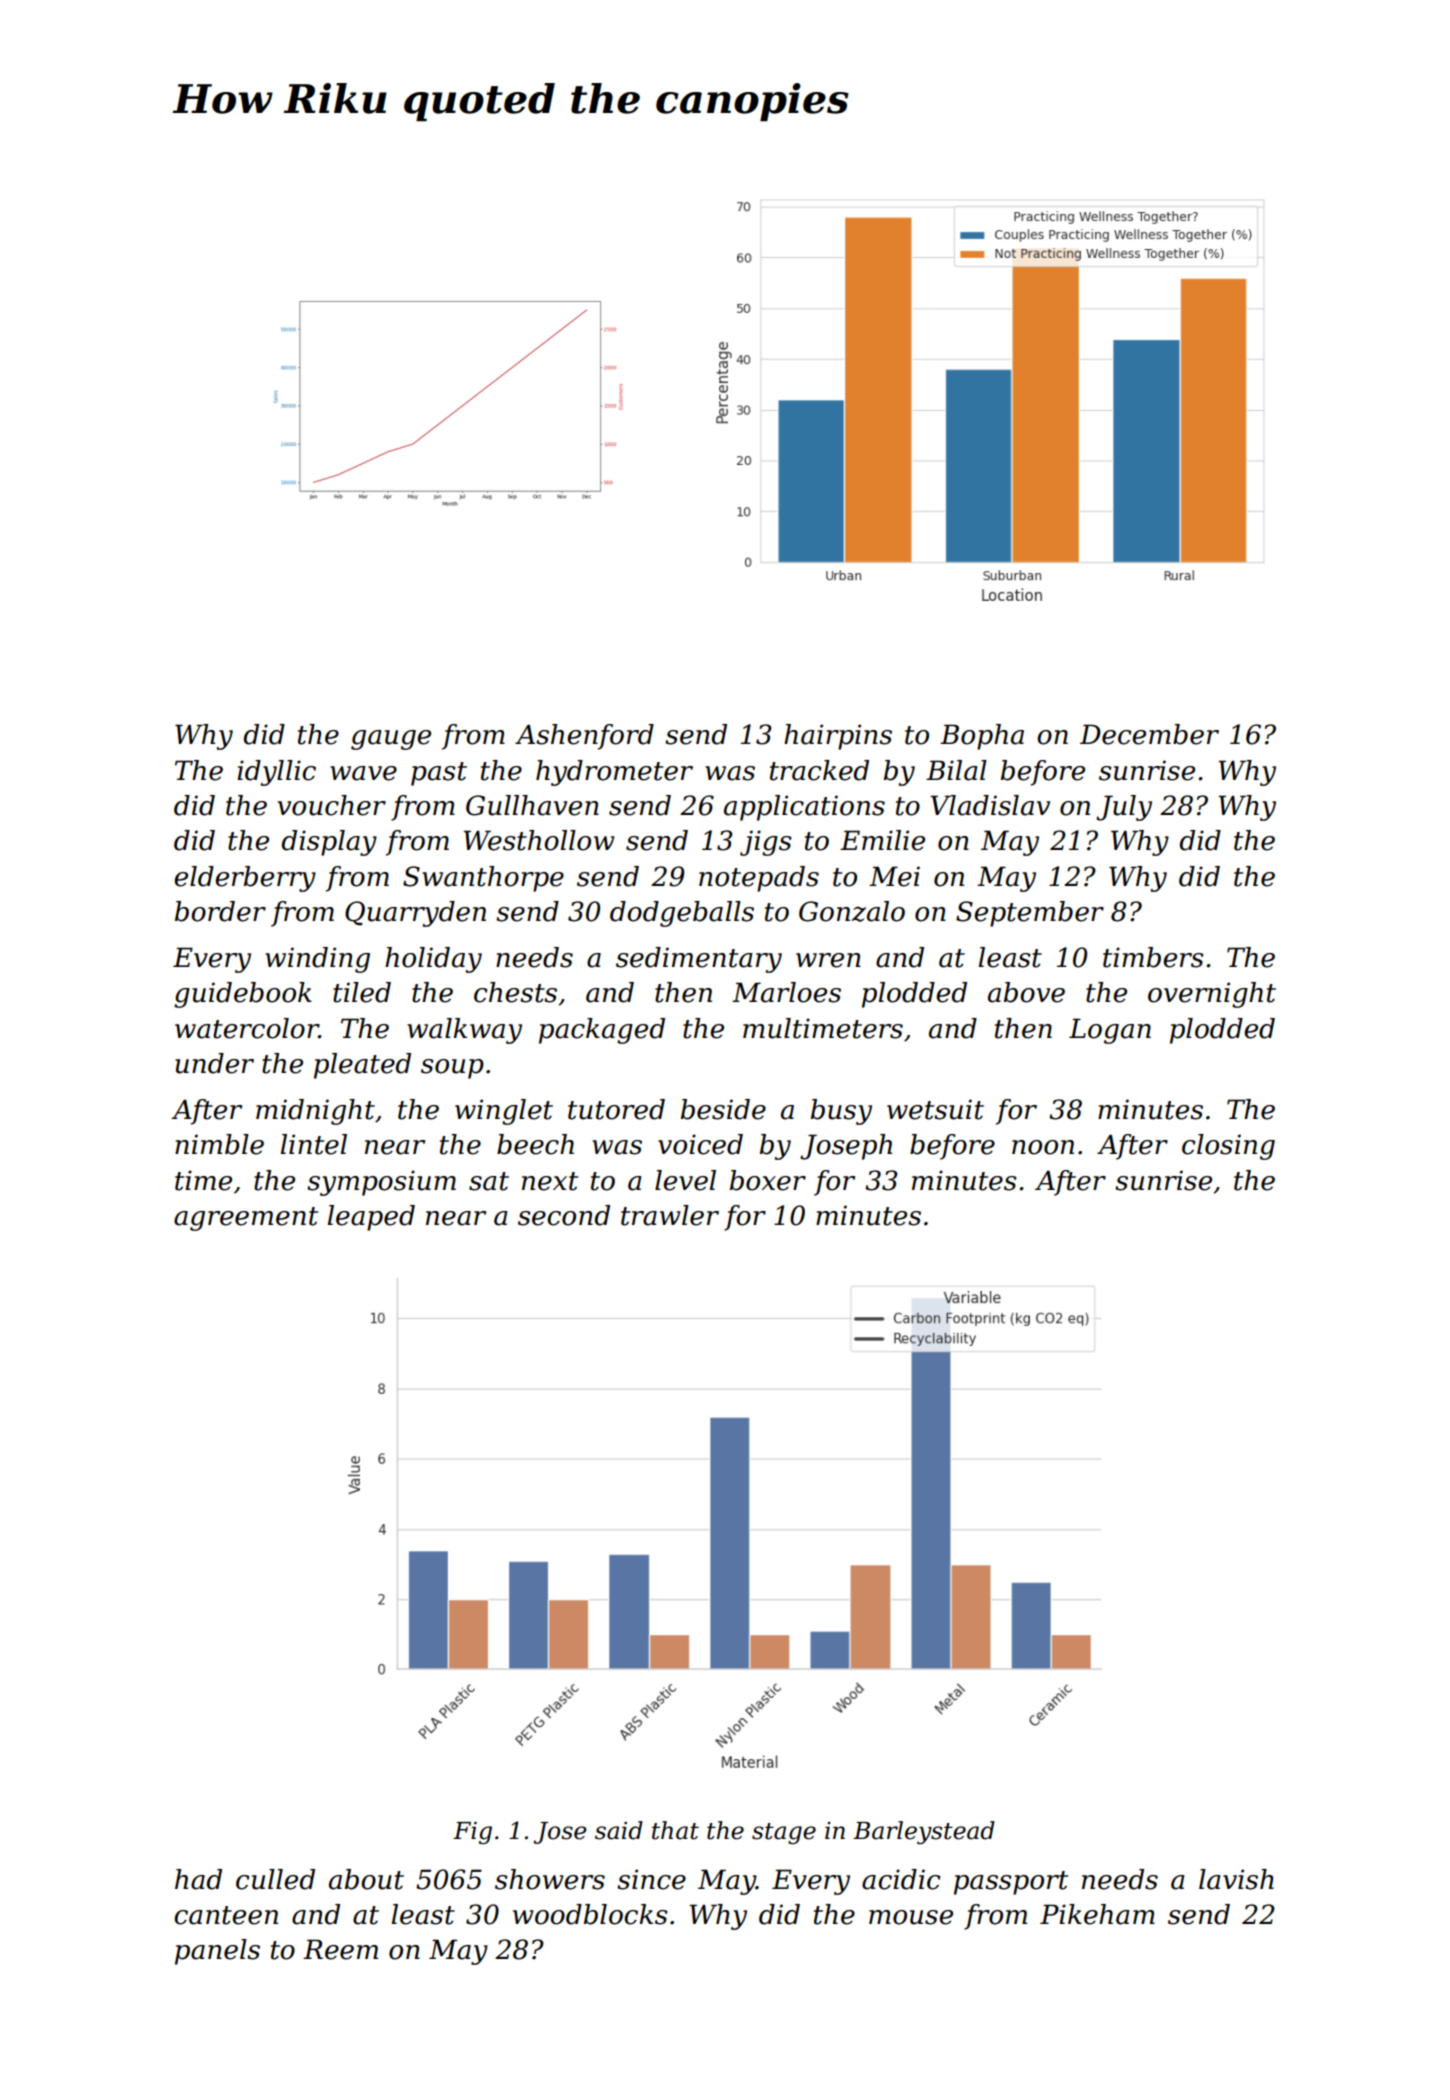 Image resolution: width=1450 pixels, height=2100 pixels. Describe the element at coordinates (584, 737) in the document. I see `Ashenford` at that location.
